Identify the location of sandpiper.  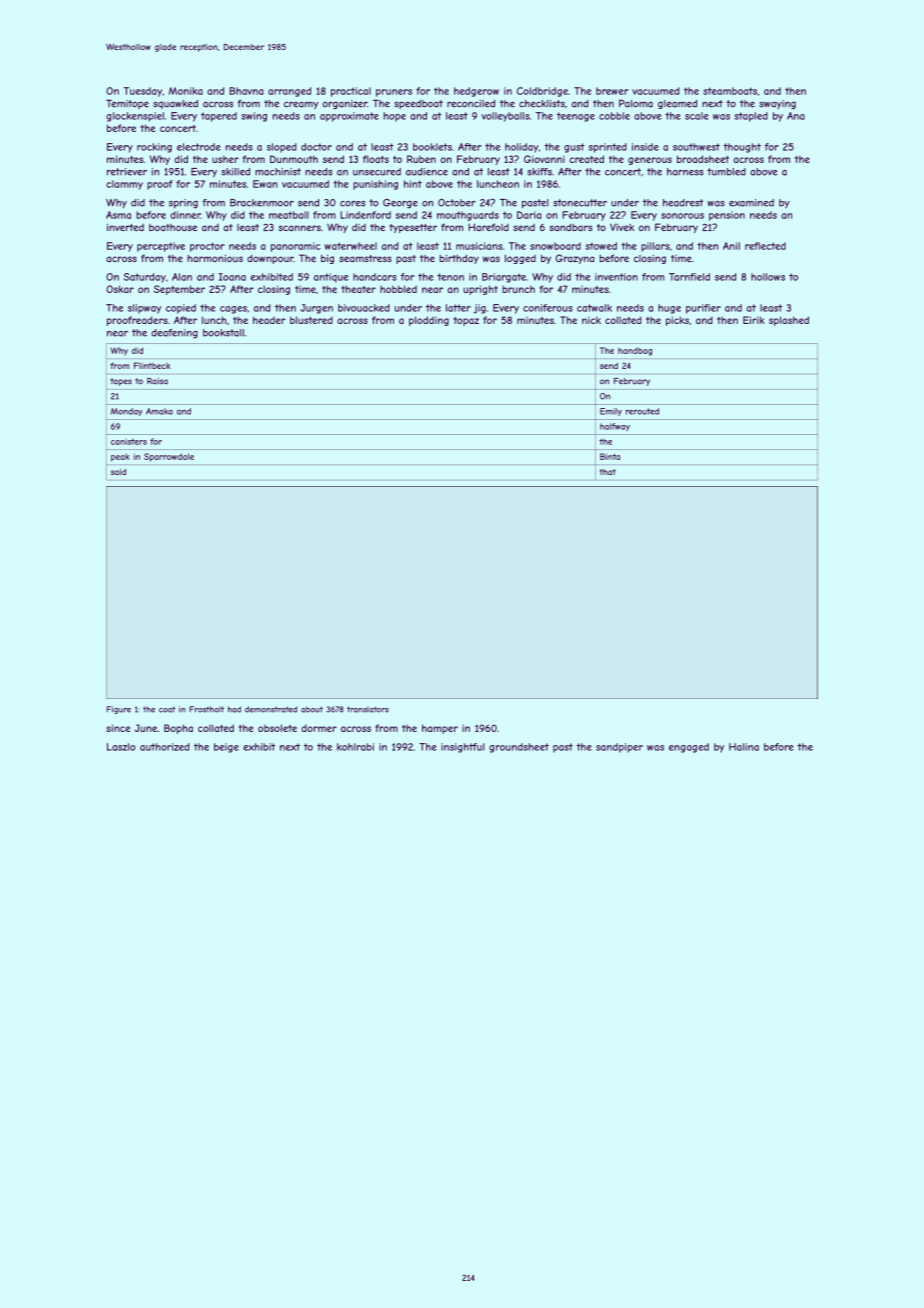
(619, 748).
